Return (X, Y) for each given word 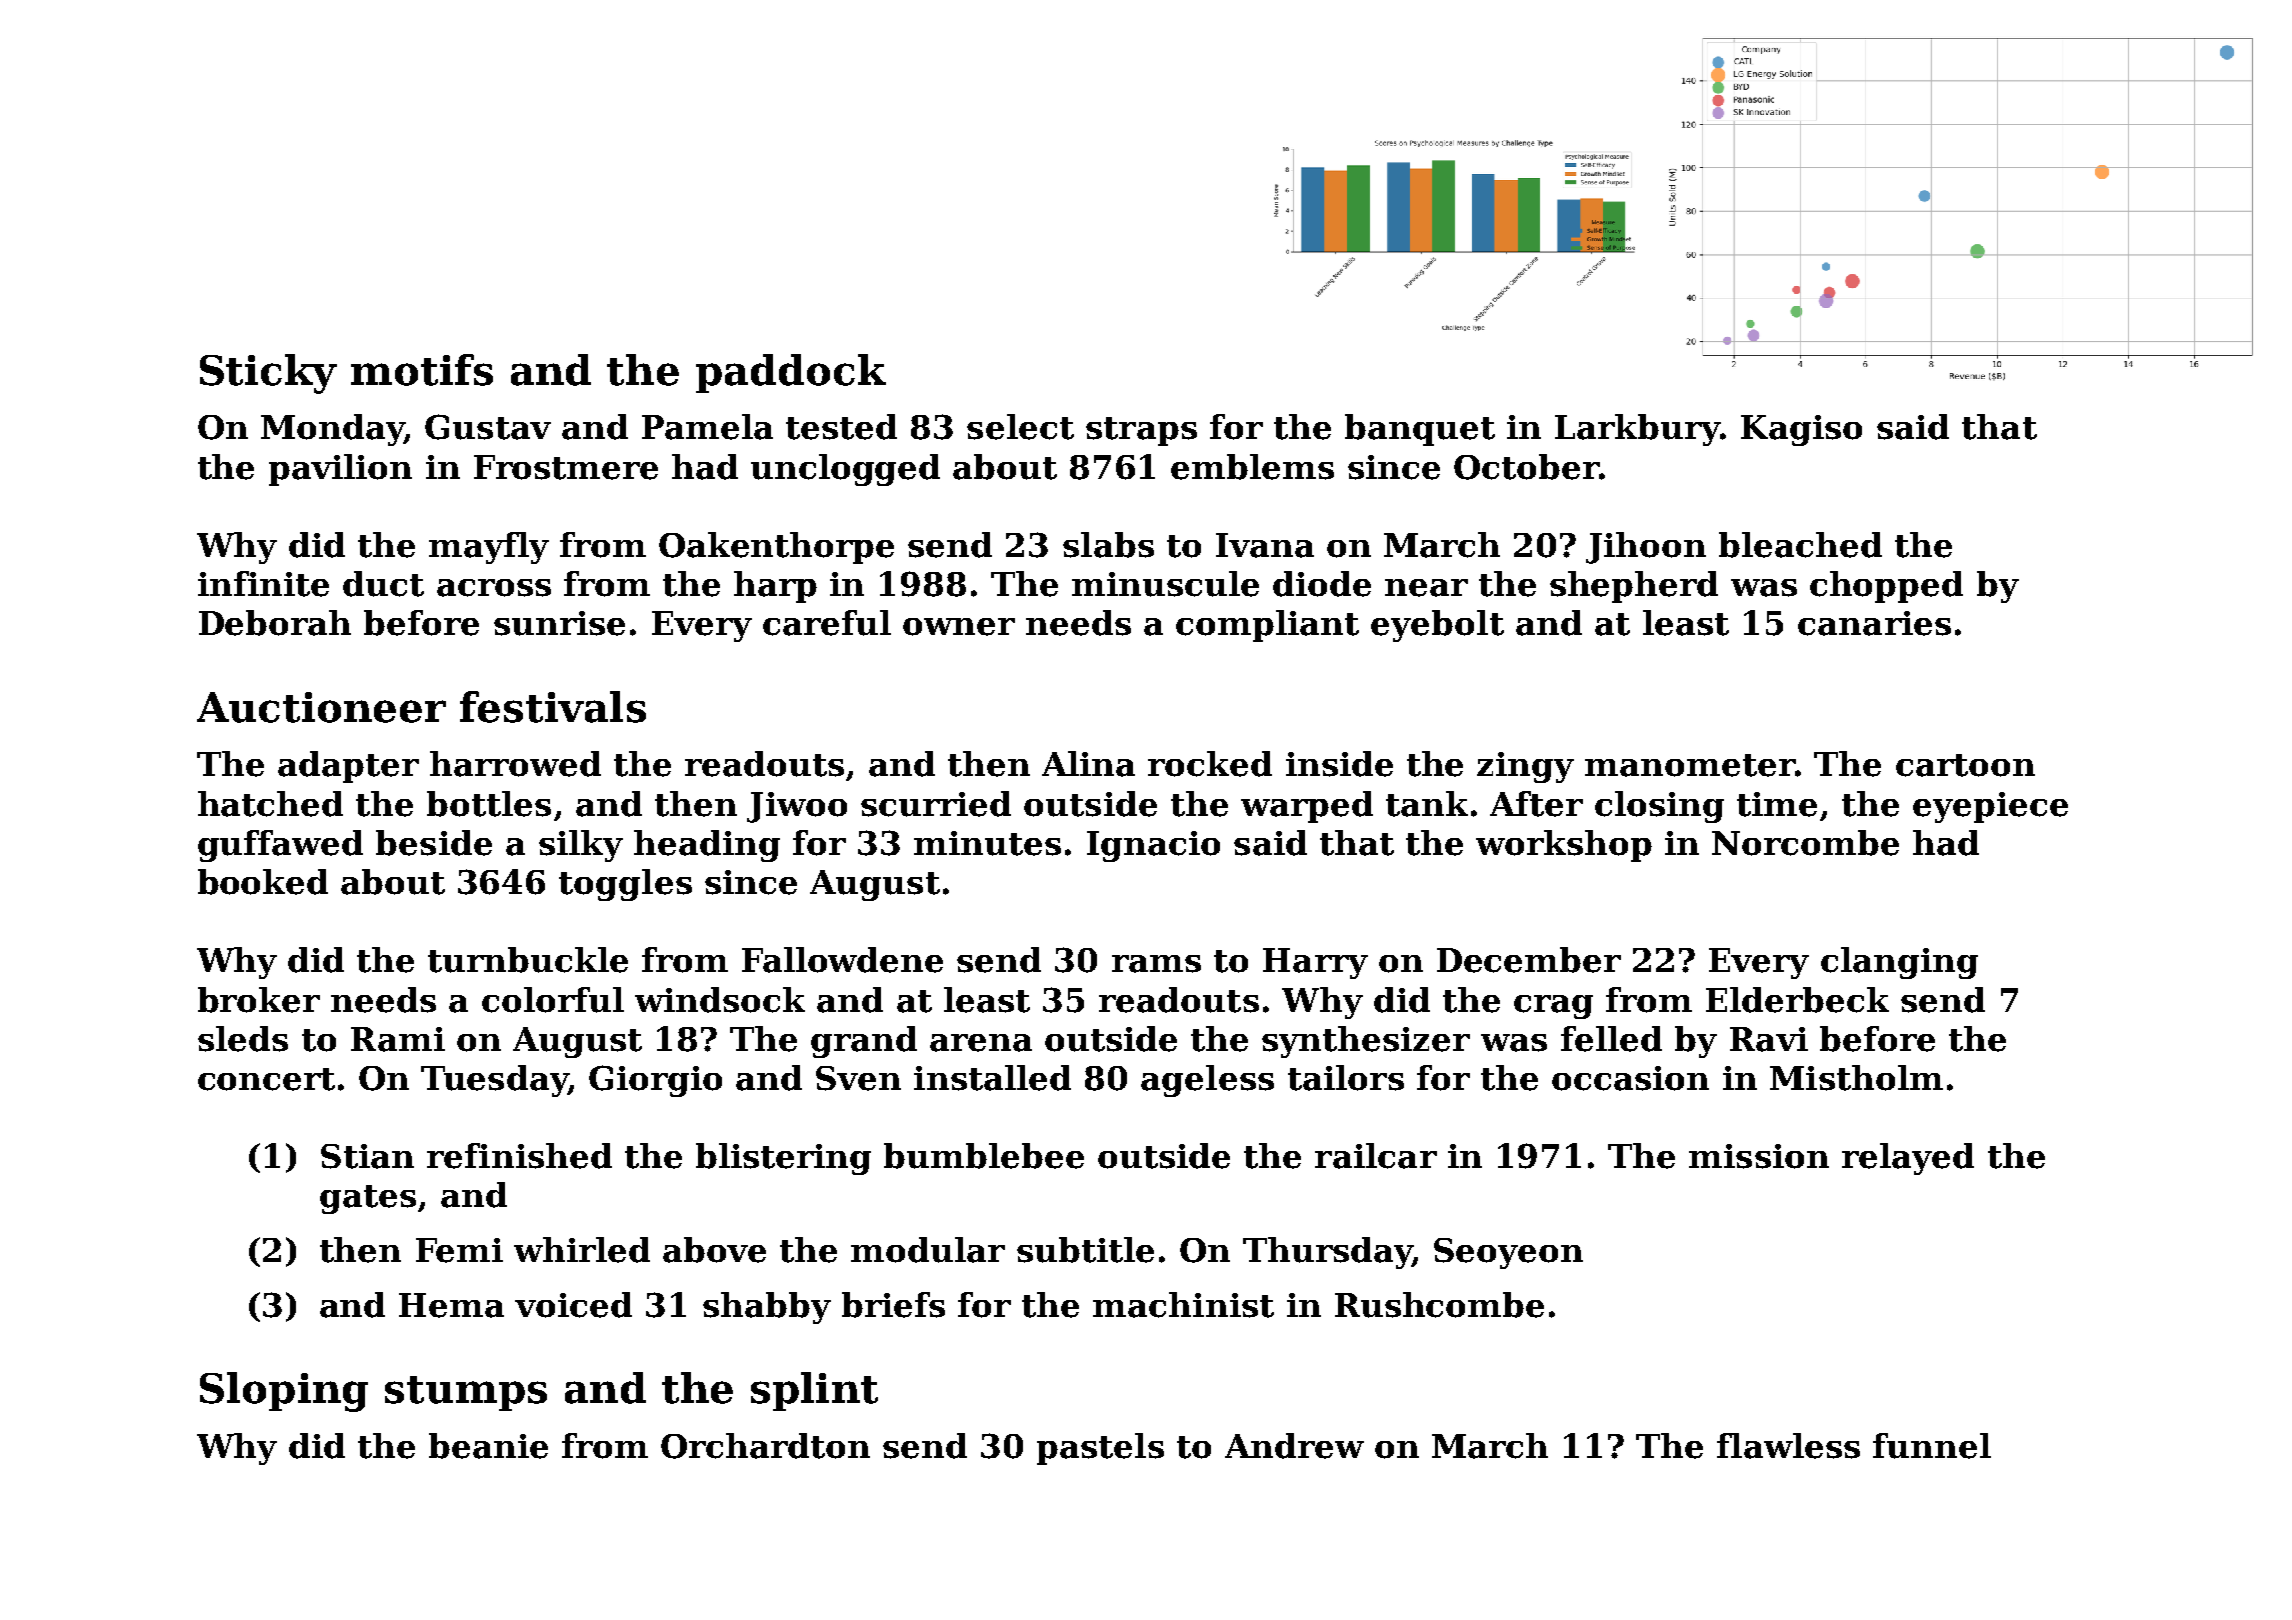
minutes (987, 843)
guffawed (280, 846)
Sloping (284, 1392)
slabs (1108, 545)
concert (266, 1079)
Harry (1315, 963)
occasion (1630, 1078)
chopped (1886, 587)
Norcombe (1805, 843)
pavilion (340, 470)
